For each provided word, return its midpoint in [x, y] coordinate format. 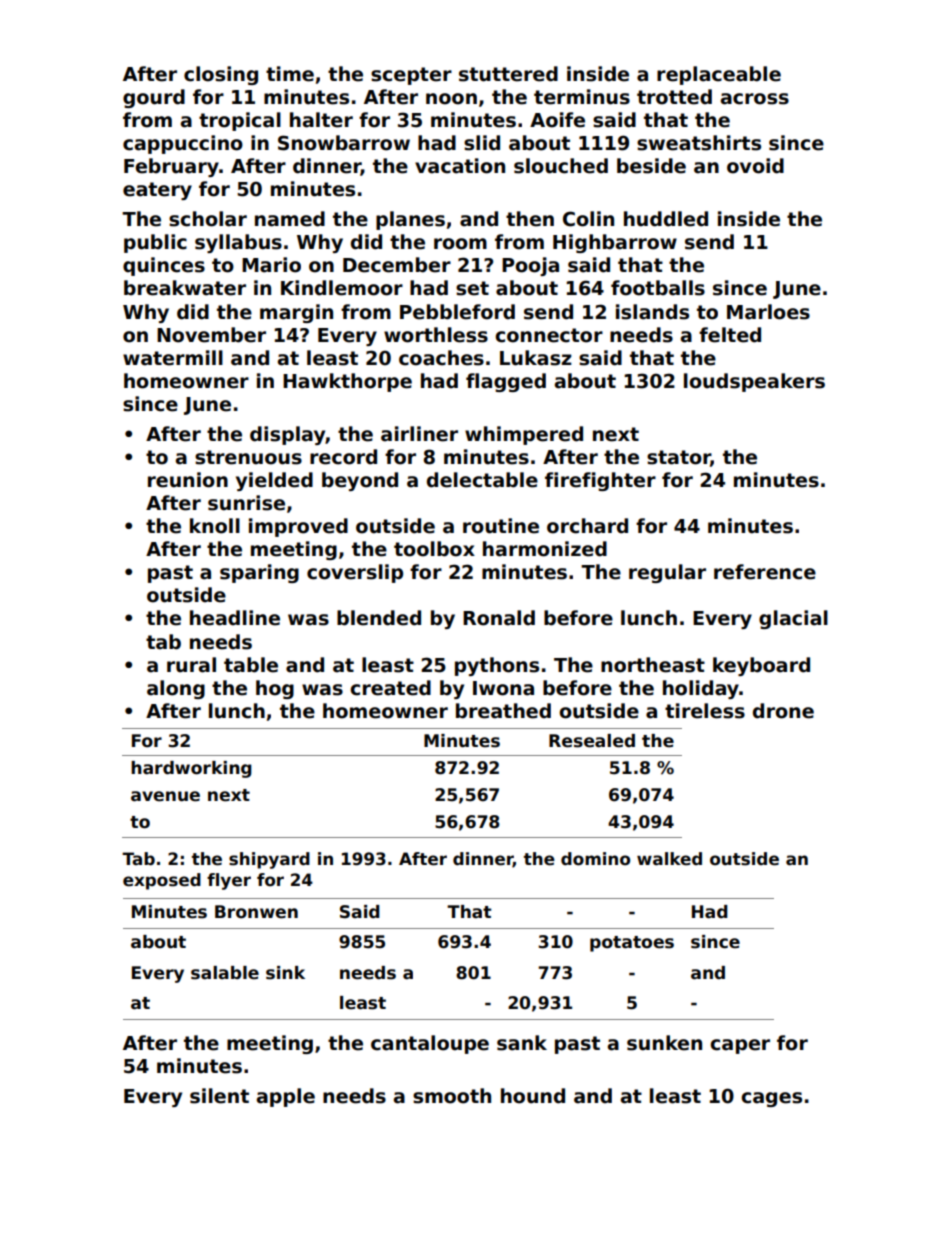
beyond [360, 481]
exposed [162, 881]
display [288, 435]
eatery [157, 191]
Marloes [768, 312]
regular [667, 573]
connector [549, 335]
